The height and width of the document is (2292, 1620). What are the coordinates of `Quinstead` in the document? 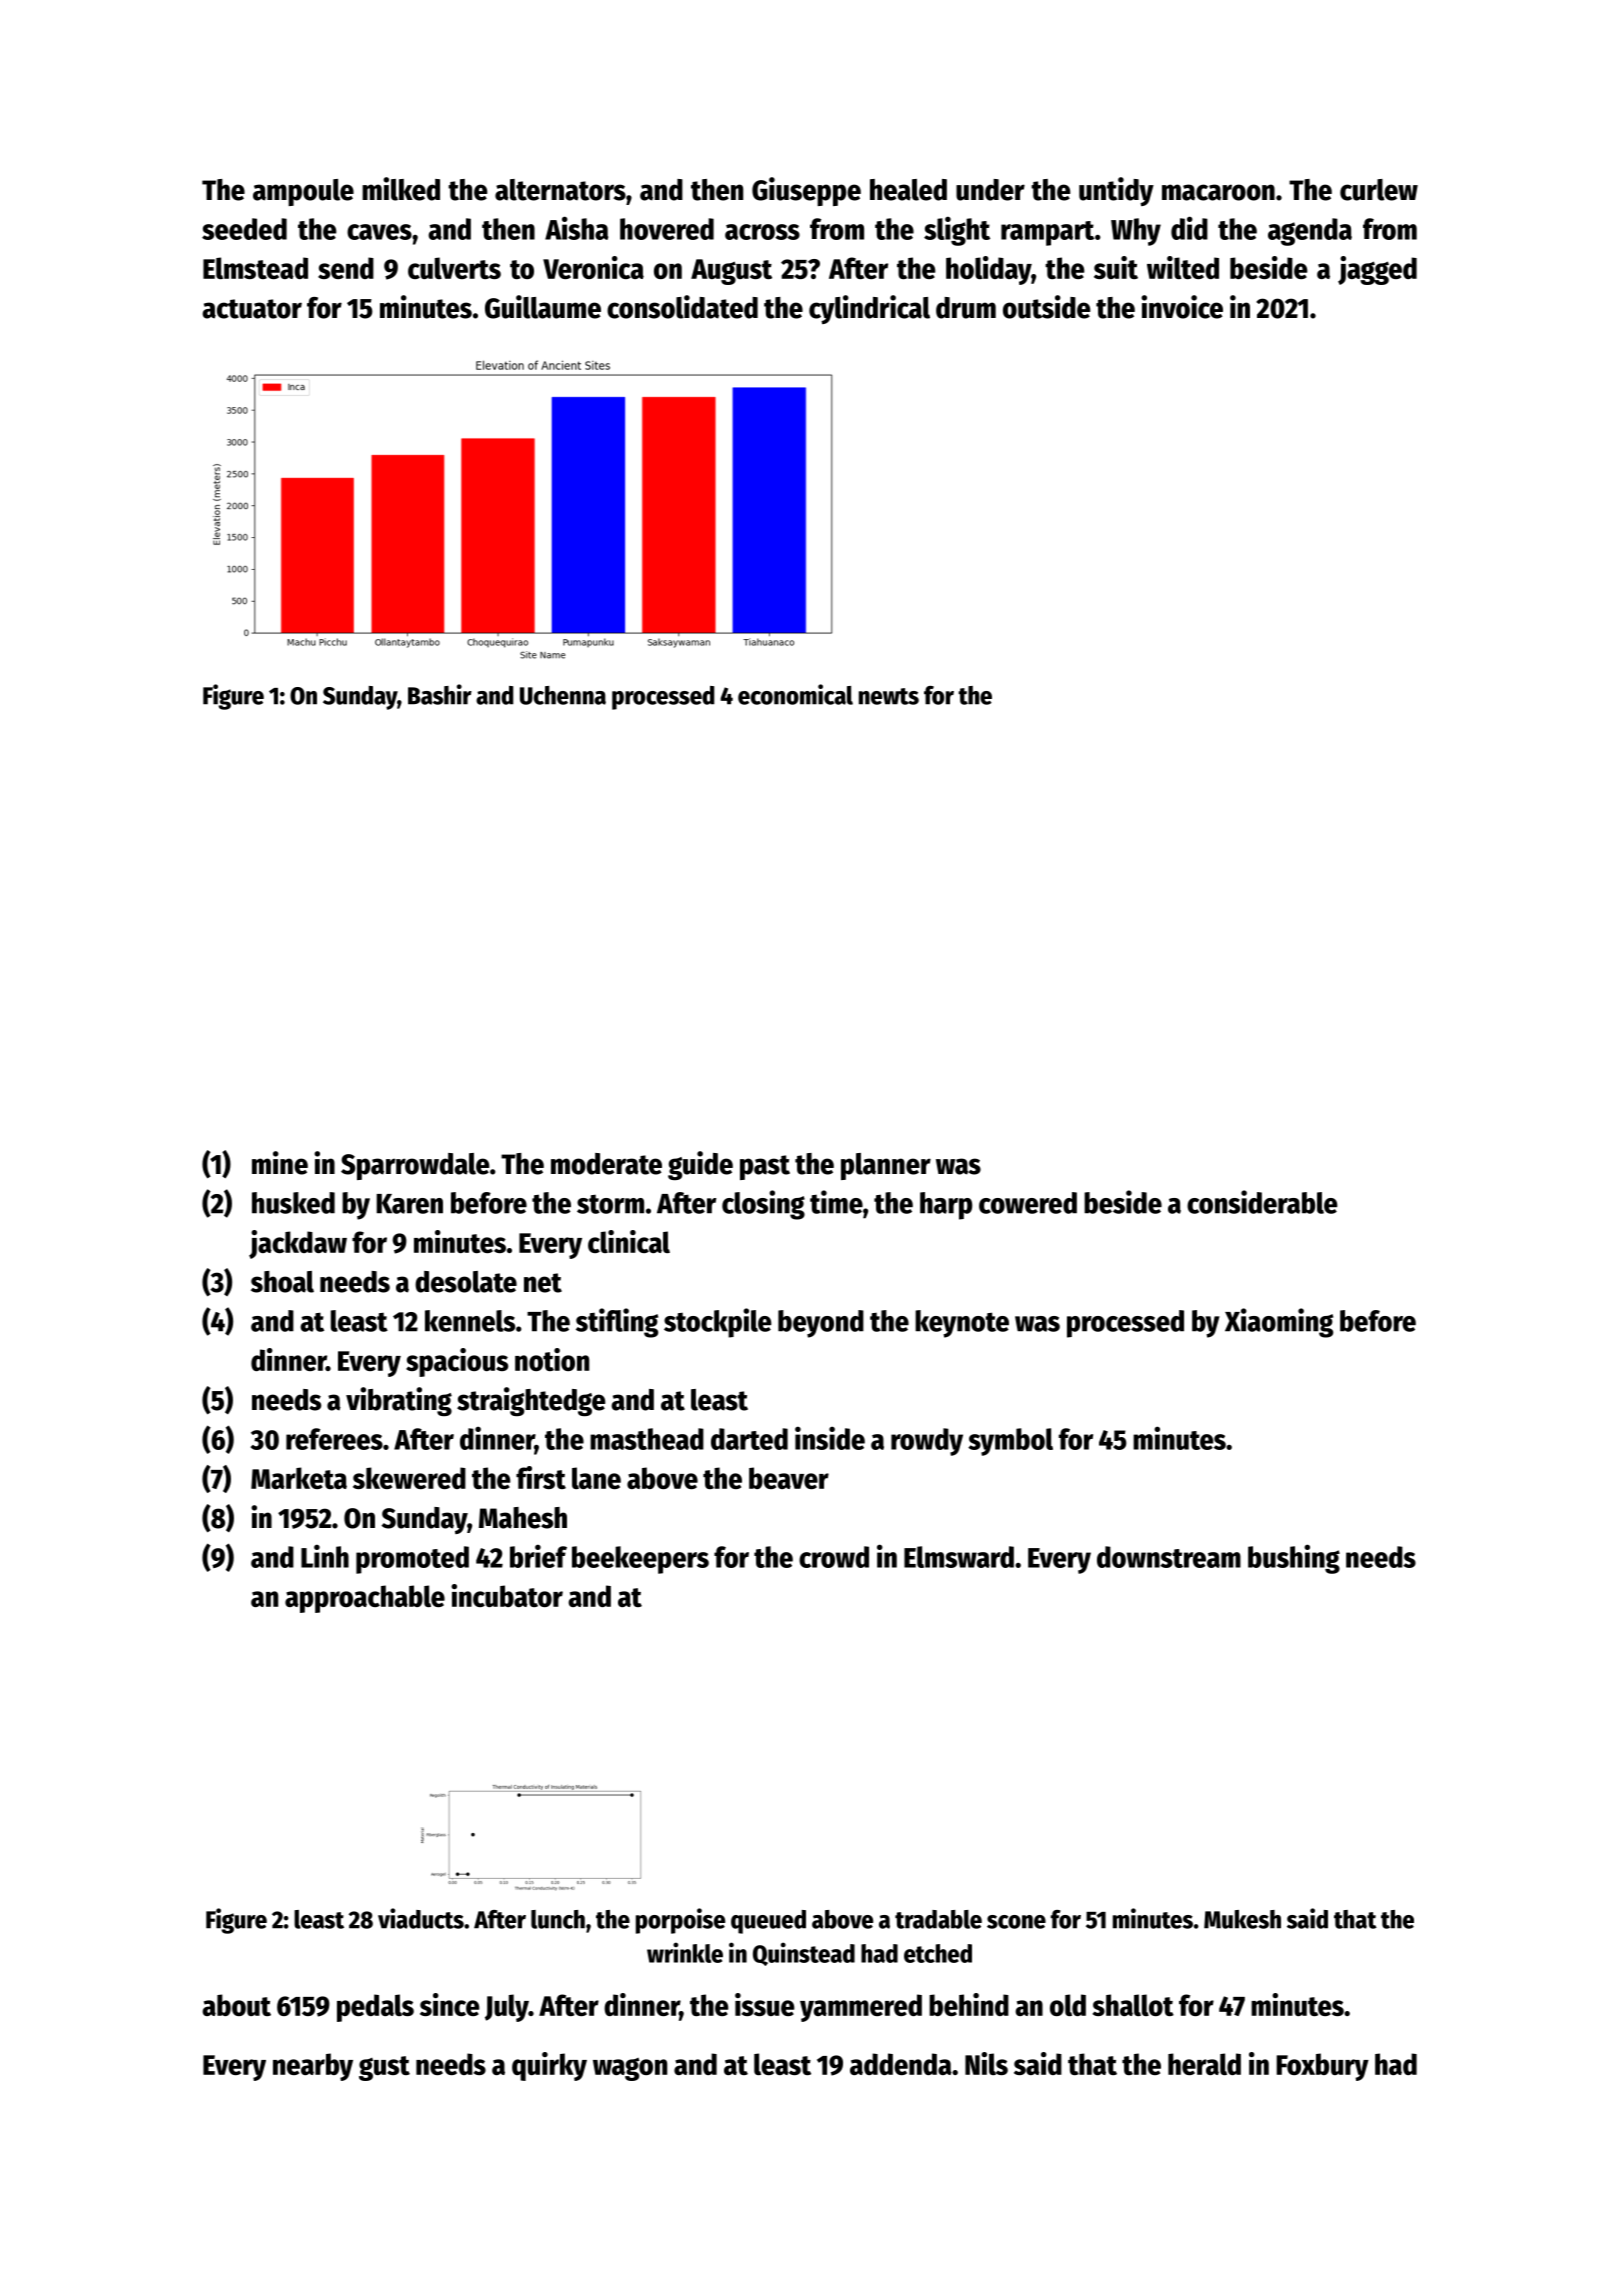 It's located at (804, 1954).
